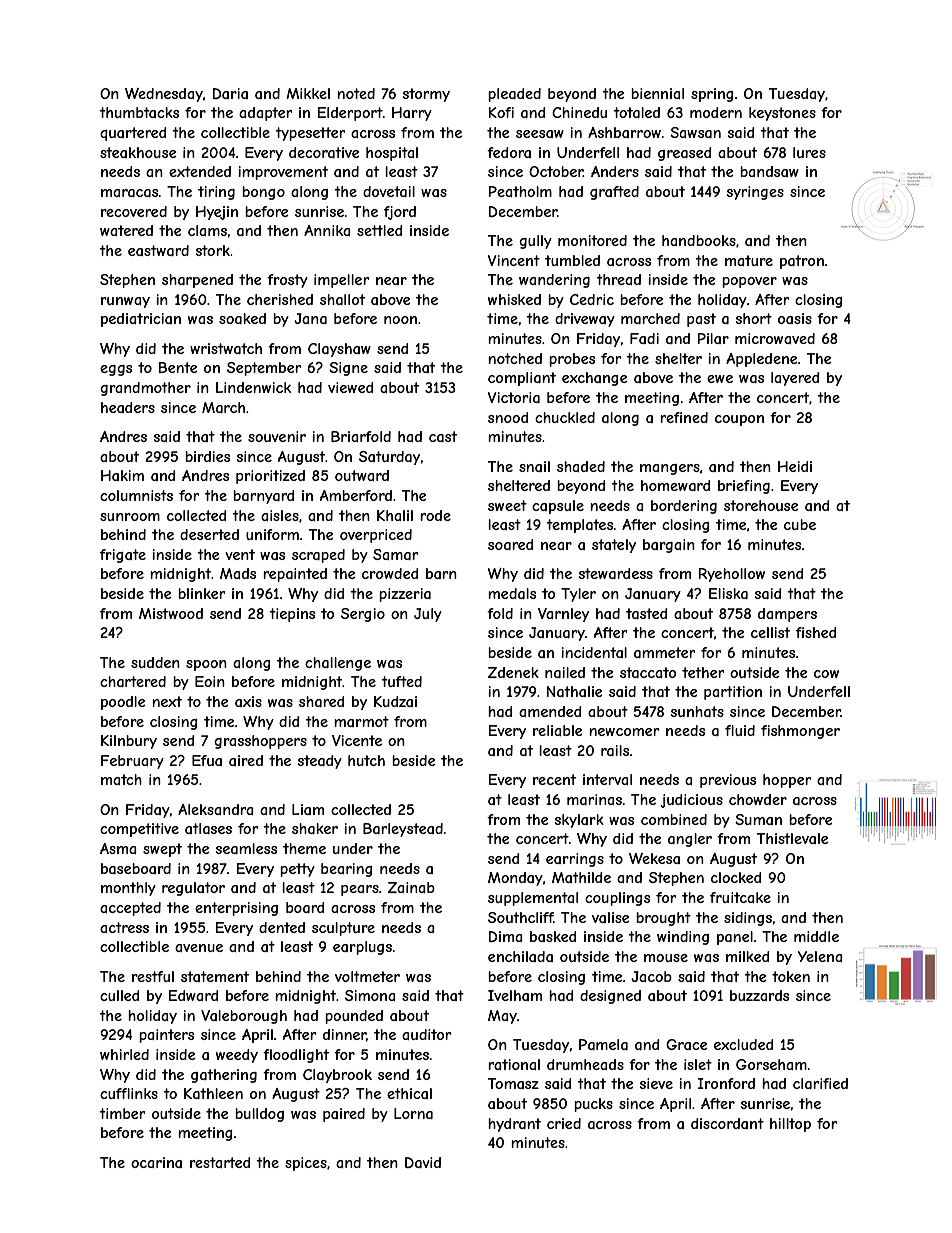 The image size is (952, 1233). Describe the element at coordinates (213, 250) in the screenshot. I see `stork` at that location.
